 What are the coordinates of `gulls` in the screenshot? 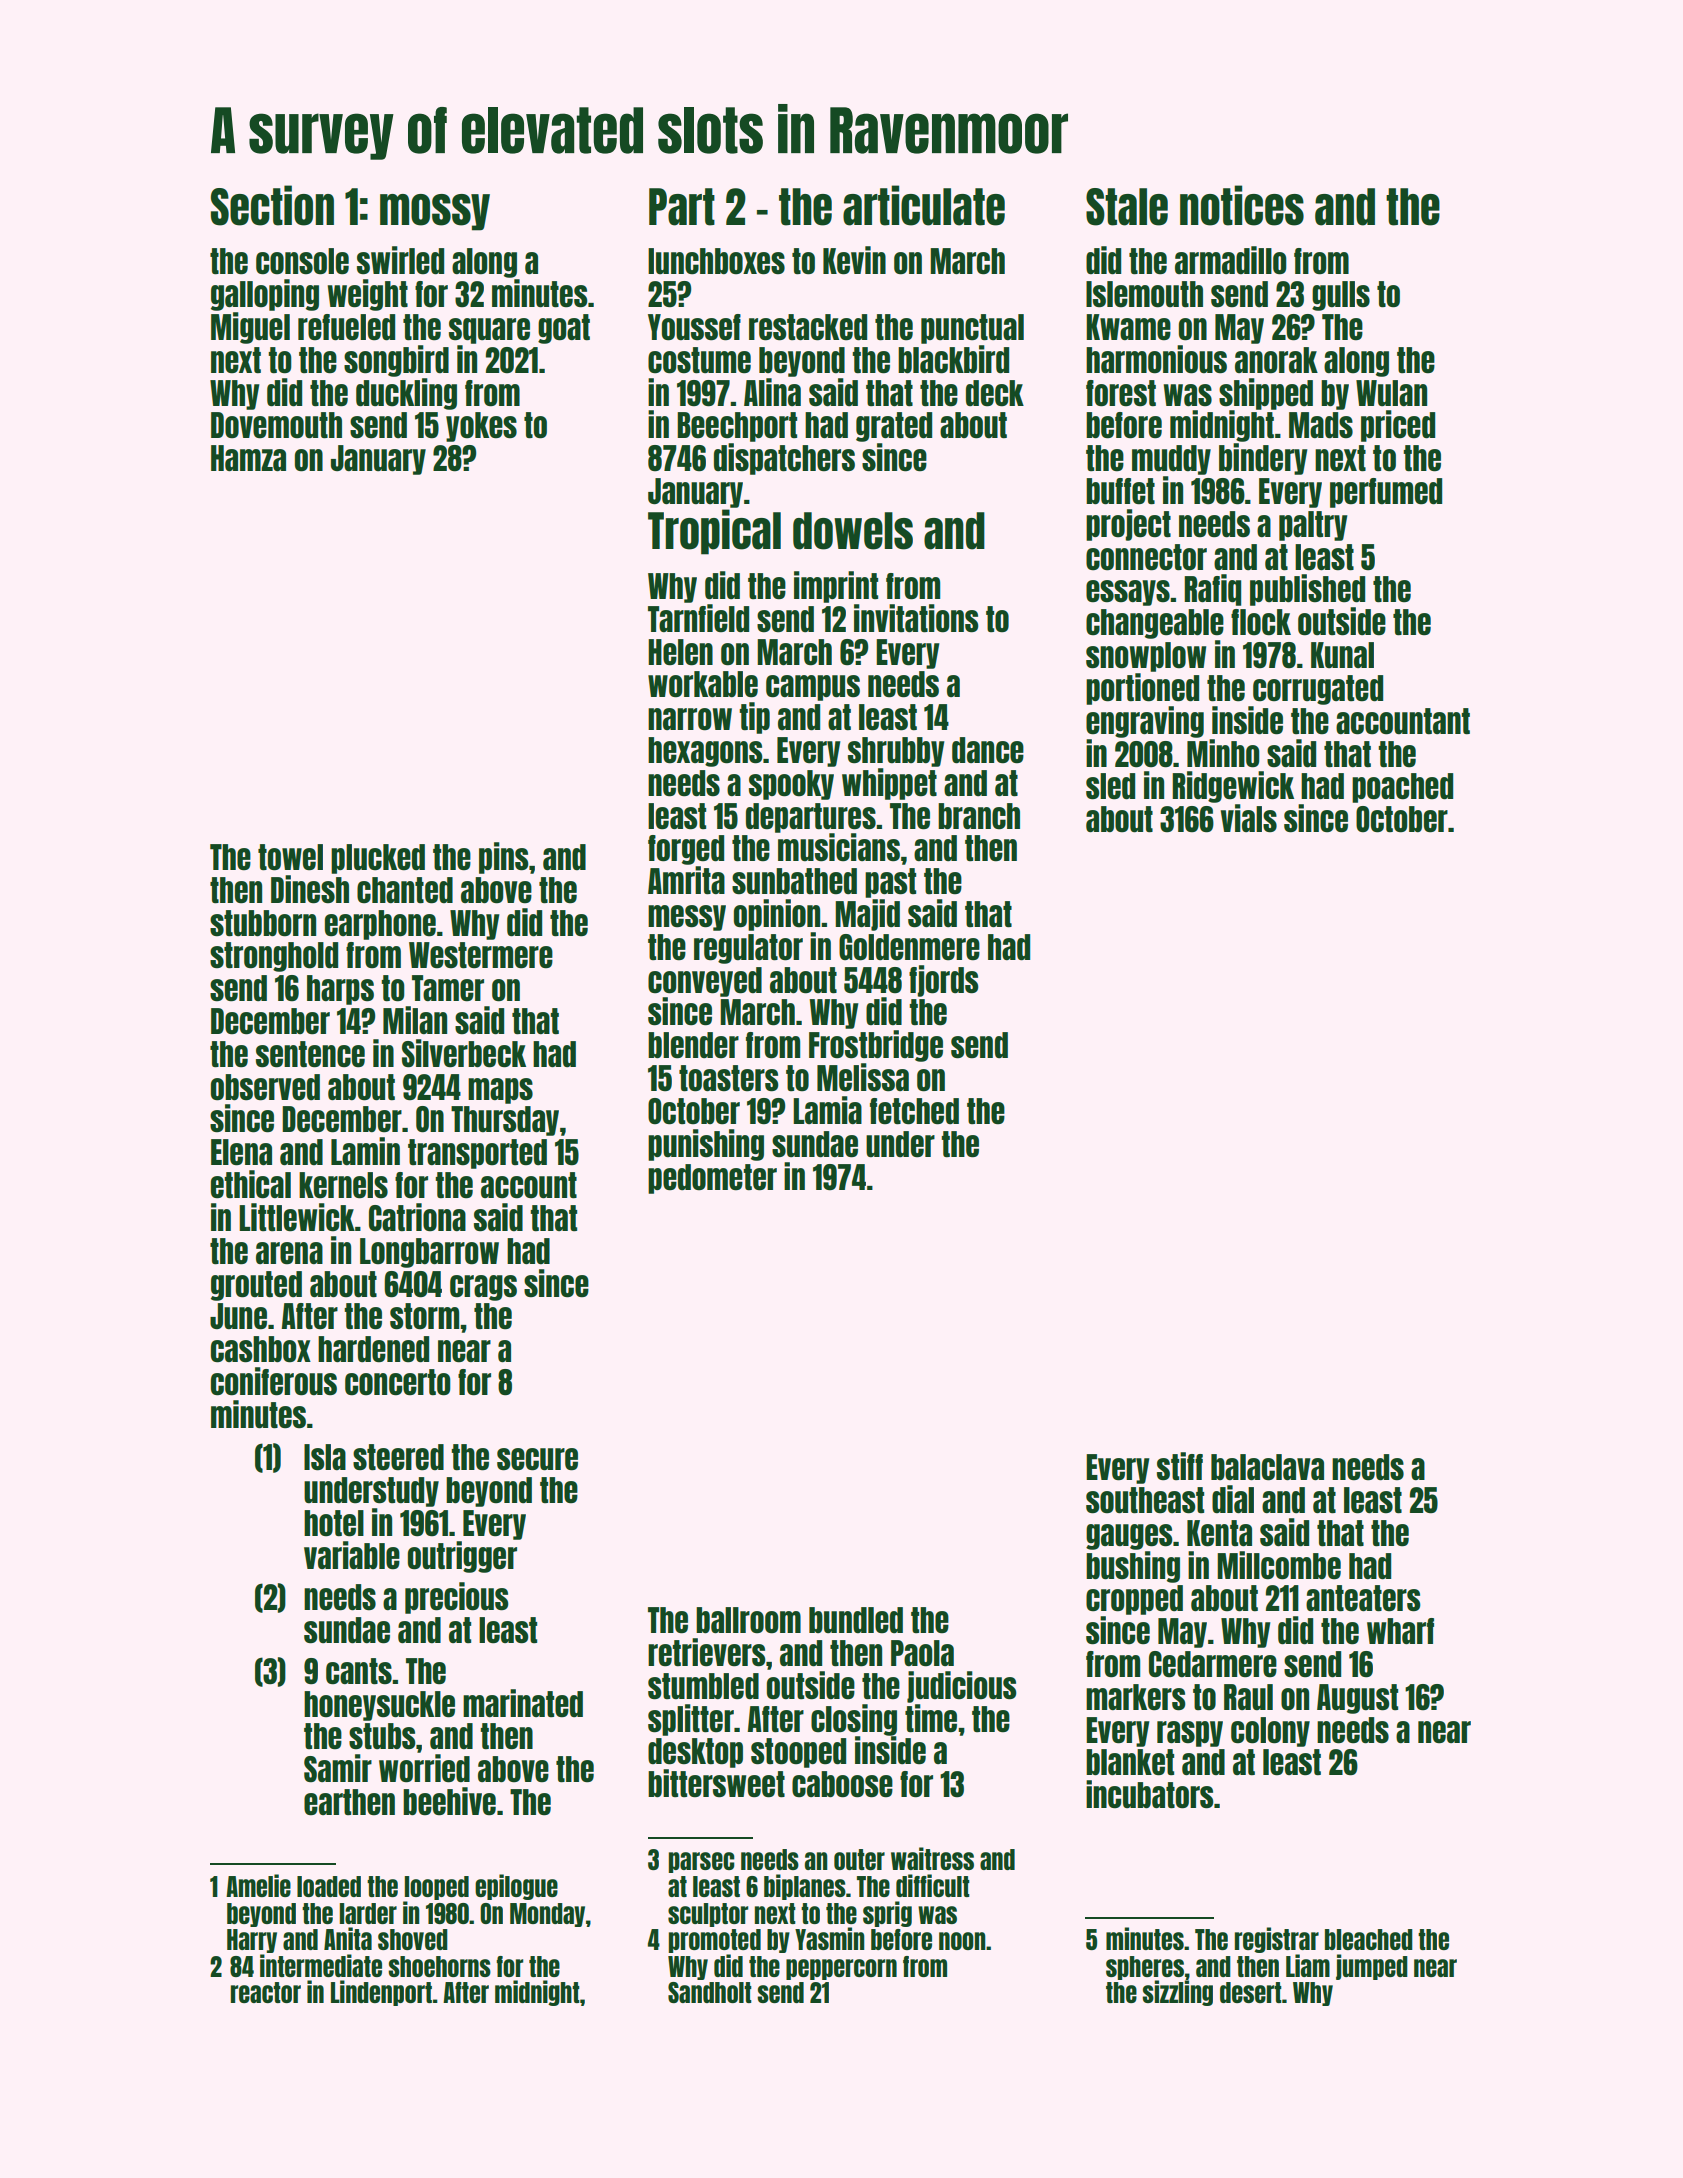 It's located at (1341, 296).
